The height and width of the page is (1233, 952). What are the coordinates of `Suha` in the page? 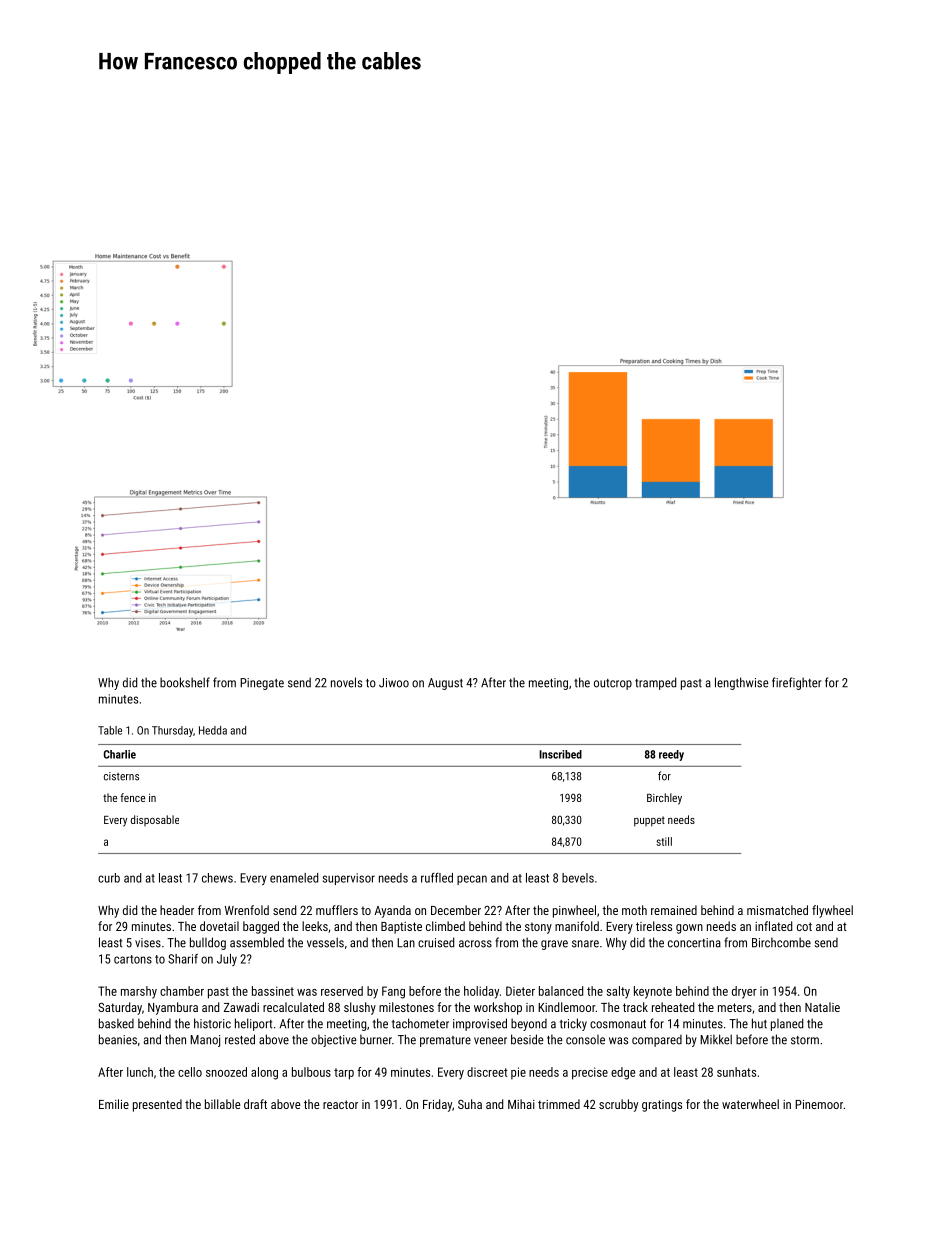 It's located at (470, 1104).
